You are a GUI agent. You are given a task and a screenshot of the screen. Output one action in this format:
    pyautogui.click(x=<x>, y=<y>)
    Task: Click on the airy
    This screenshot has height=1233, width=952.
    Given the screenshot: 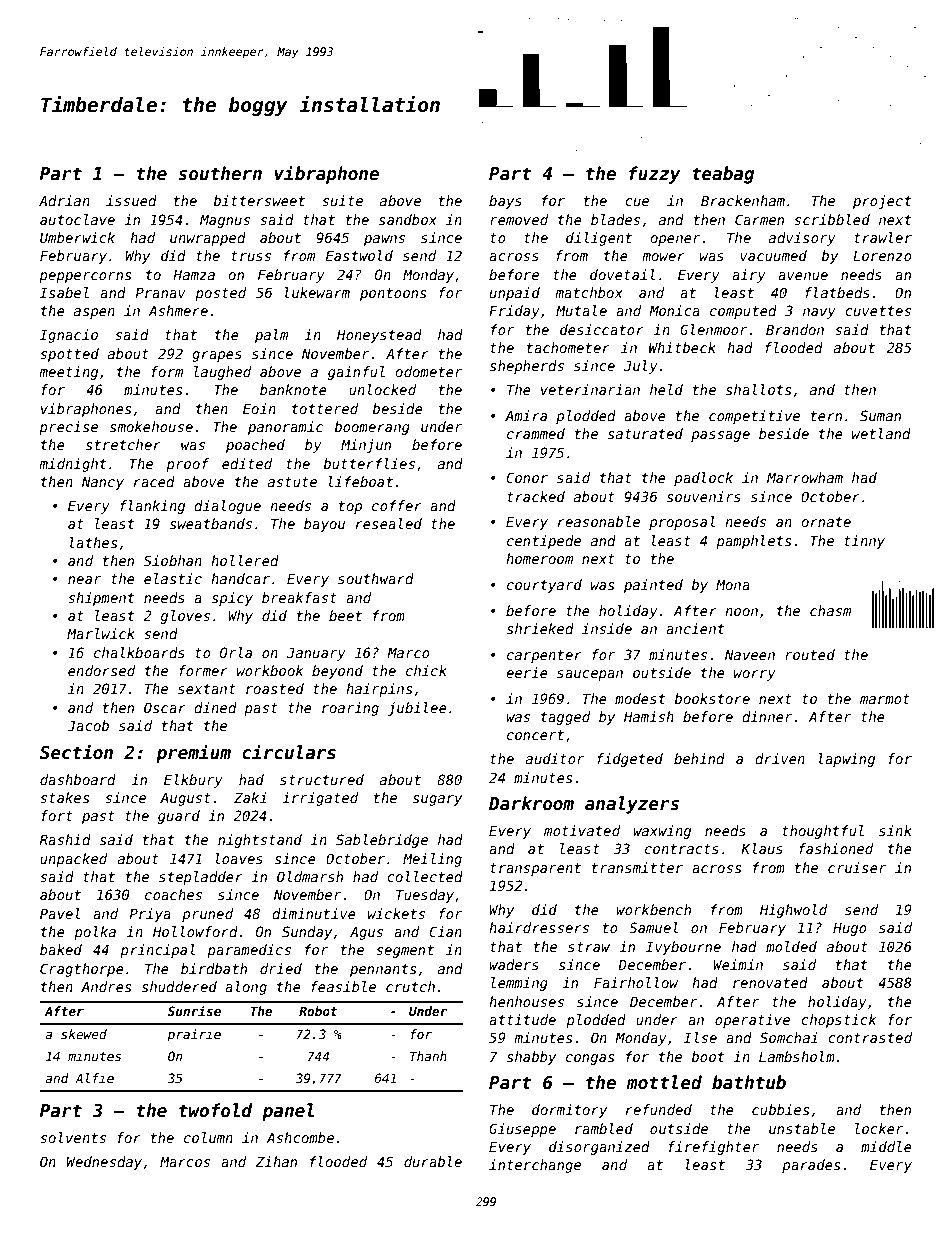 What is the action you would take?
    pyautogui.click(x=749, y=276)
